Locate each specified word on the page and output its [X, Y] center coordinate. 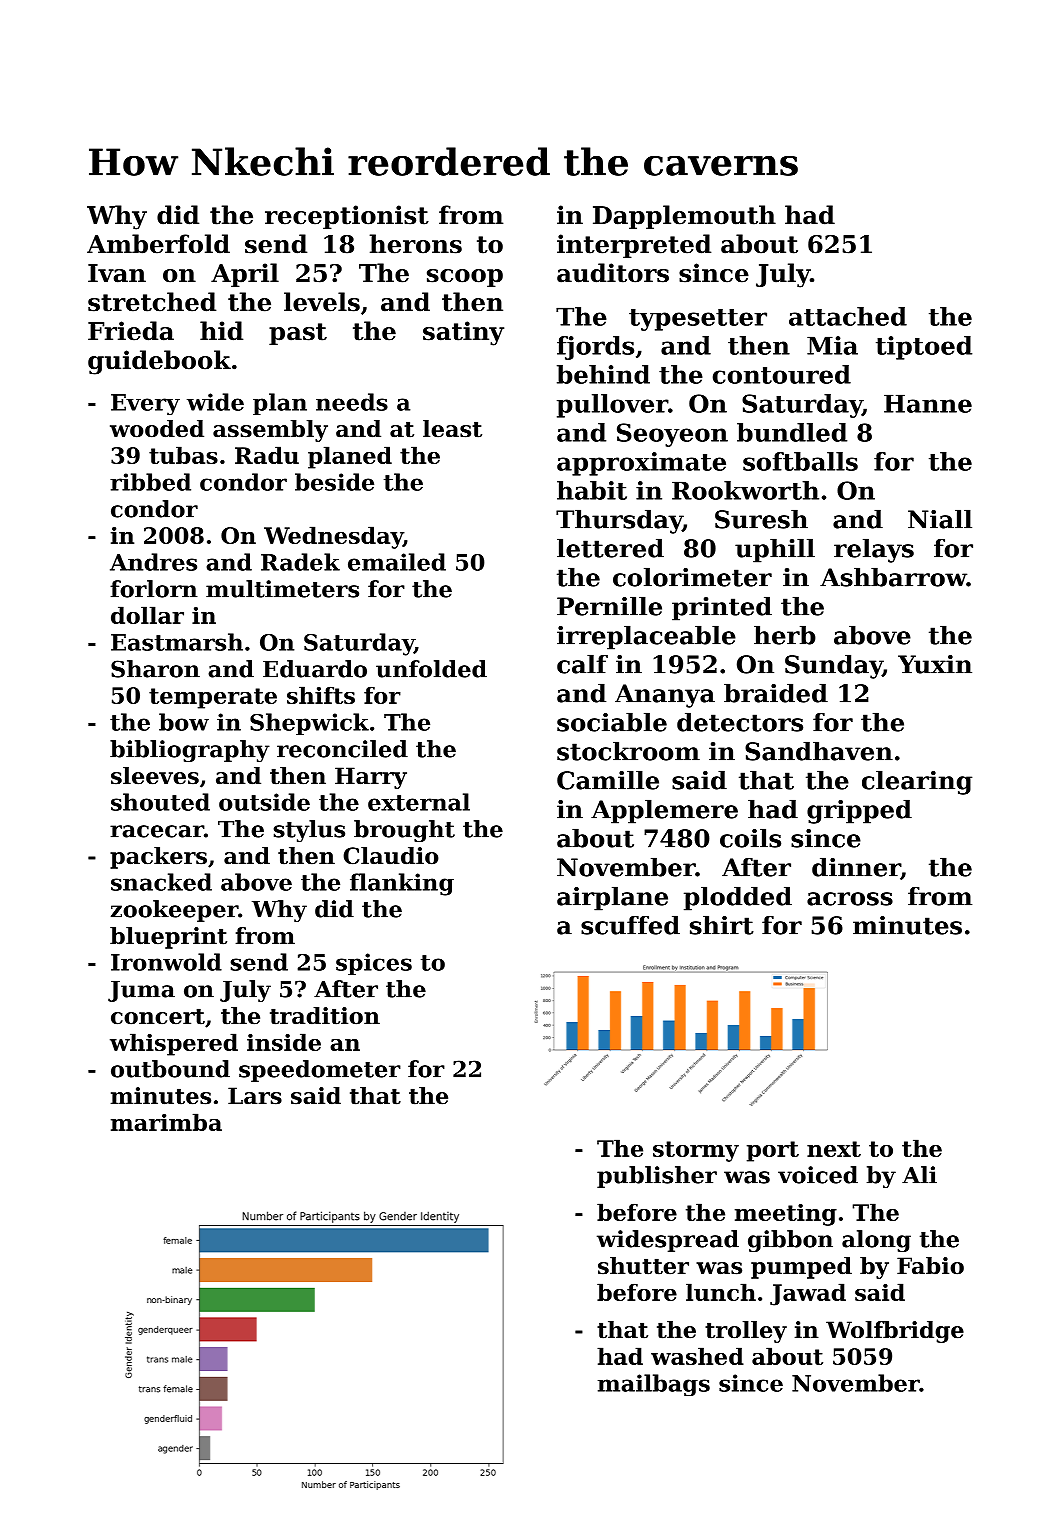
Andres [153, 562]
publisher [657, 1177]
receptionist [347, 217]
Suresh [761, 519]
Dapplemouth [684, 217]
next [834, 1149]
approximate [641, 464]
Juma [141, 991]
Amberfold [158, 244]
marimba [166, 1122]
